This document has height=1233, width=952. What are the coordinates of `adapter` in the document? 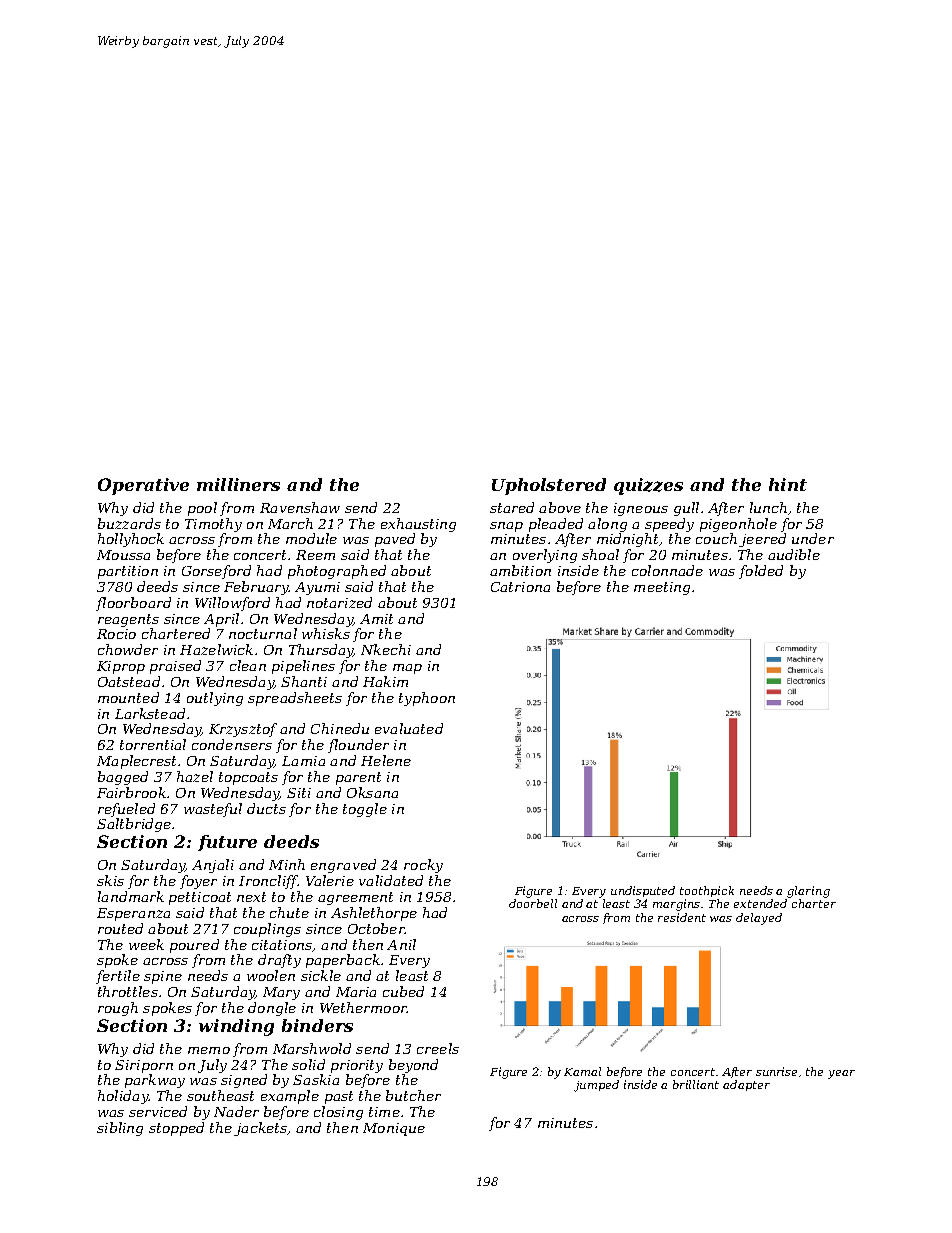 It's located at (746, 1085).
